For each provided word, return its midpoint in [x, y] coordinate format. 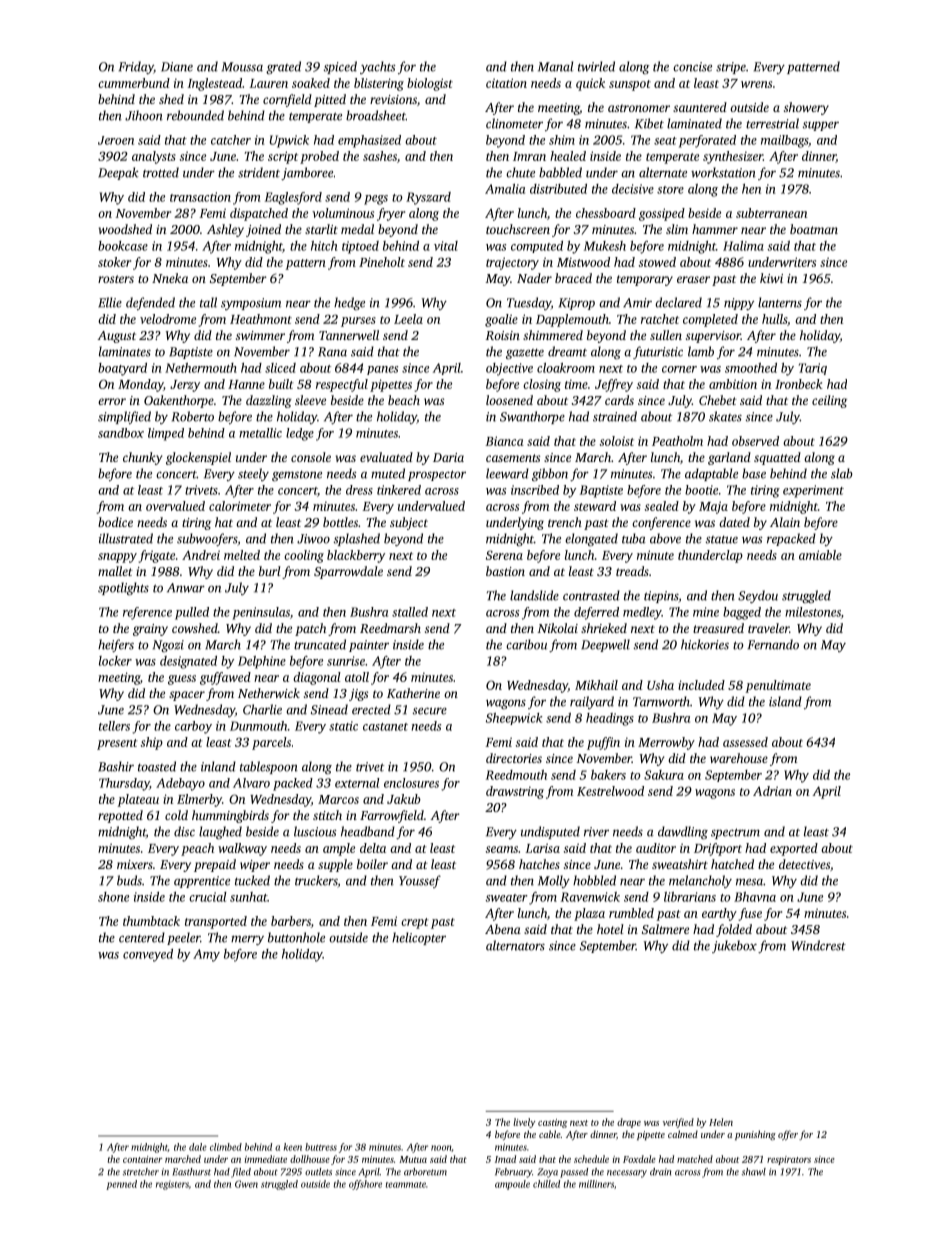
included [701, 685]
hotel [610, 929]
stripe [731, 68]
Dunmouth [258, 726]
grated [283, 67]
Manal [555, 66]
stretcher [141, 1172]
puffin [603, 743]
